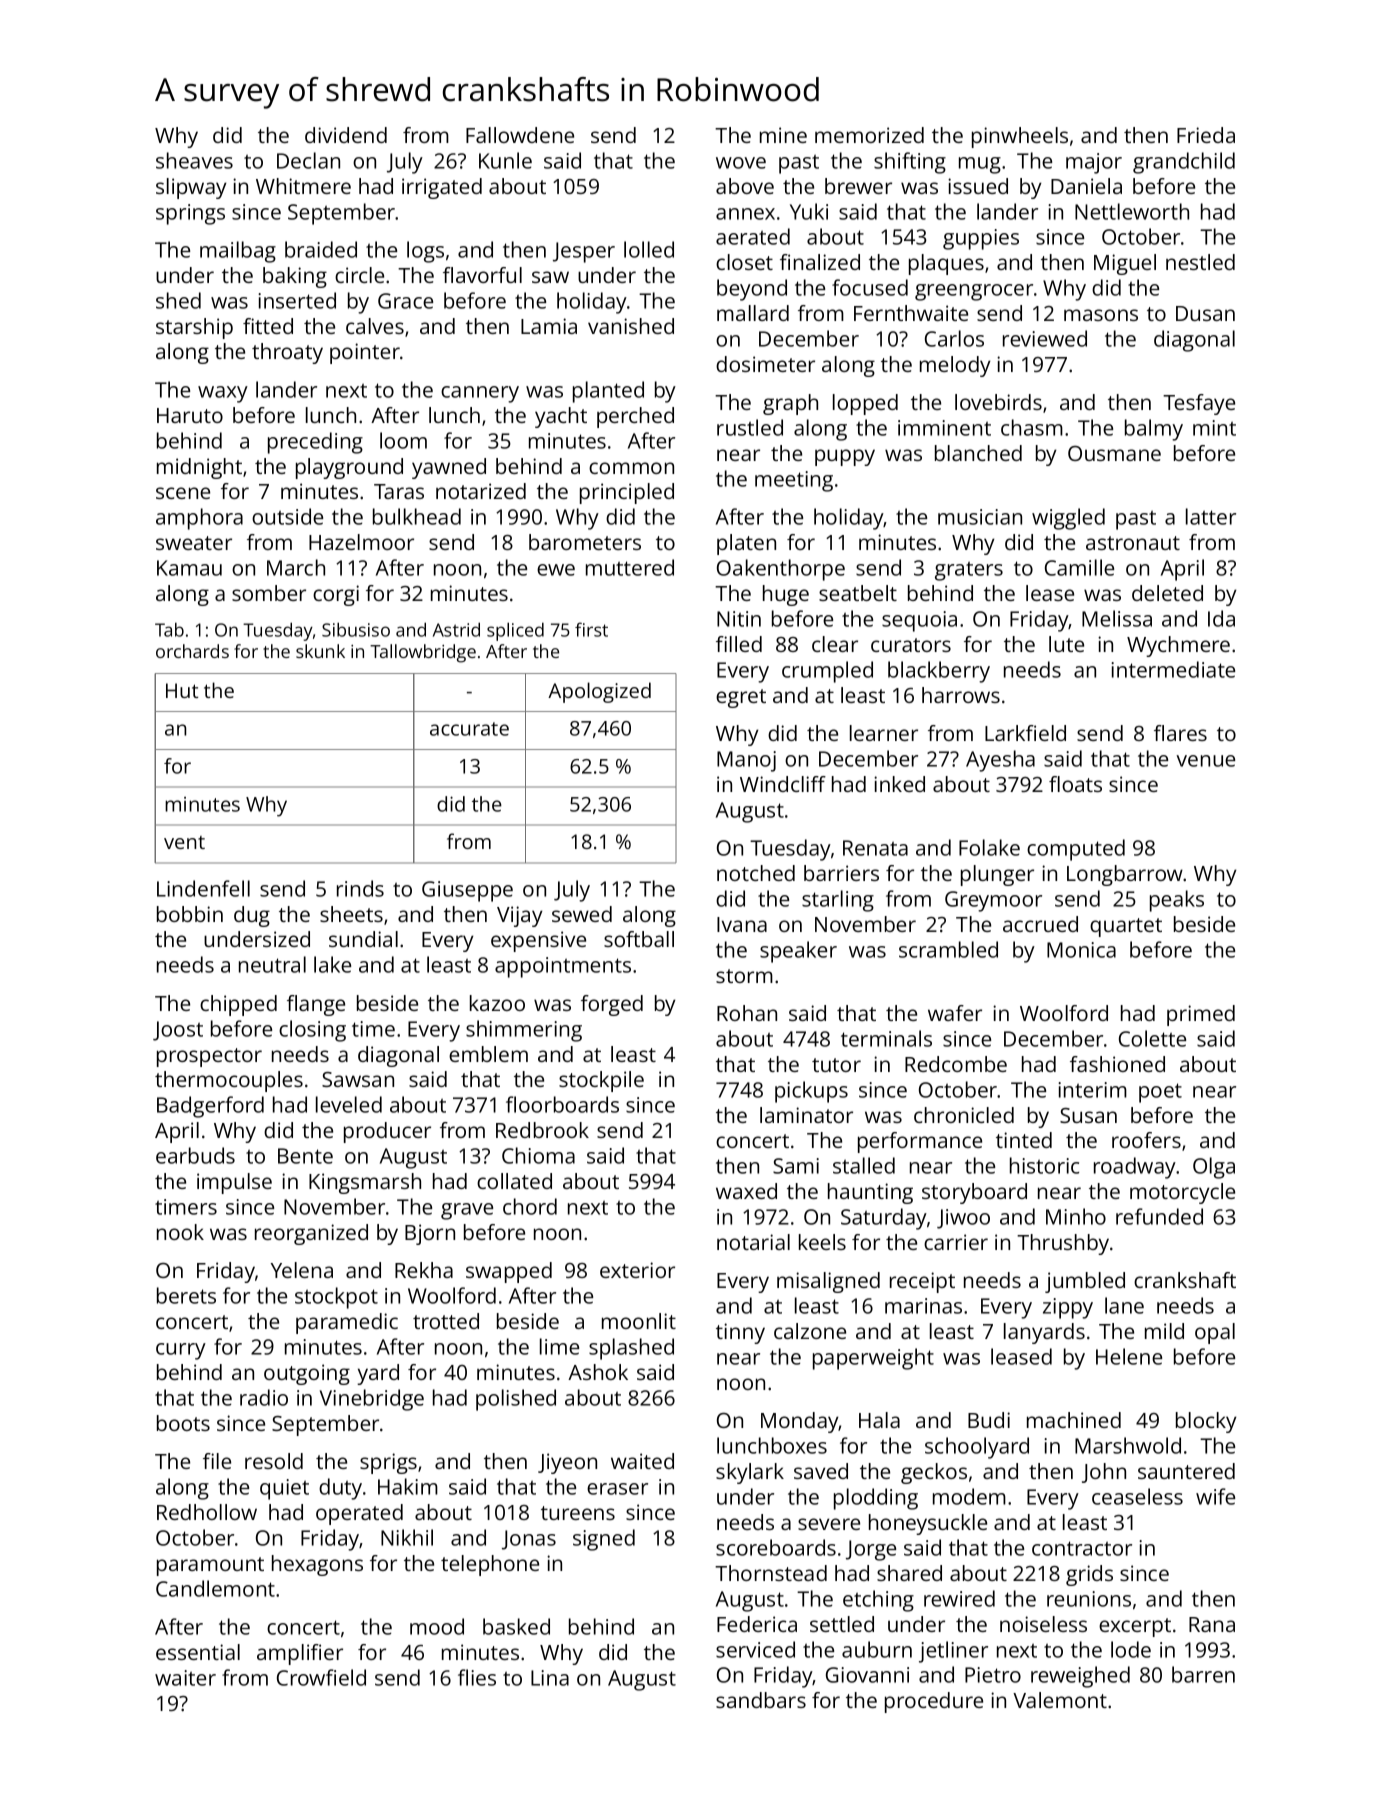 The height and width of the screenshot is (1801, 1392). What do you see at coordinates (550, 1678) in the screenshot?
I see `Lina` at bounding box center [550, 1678].
